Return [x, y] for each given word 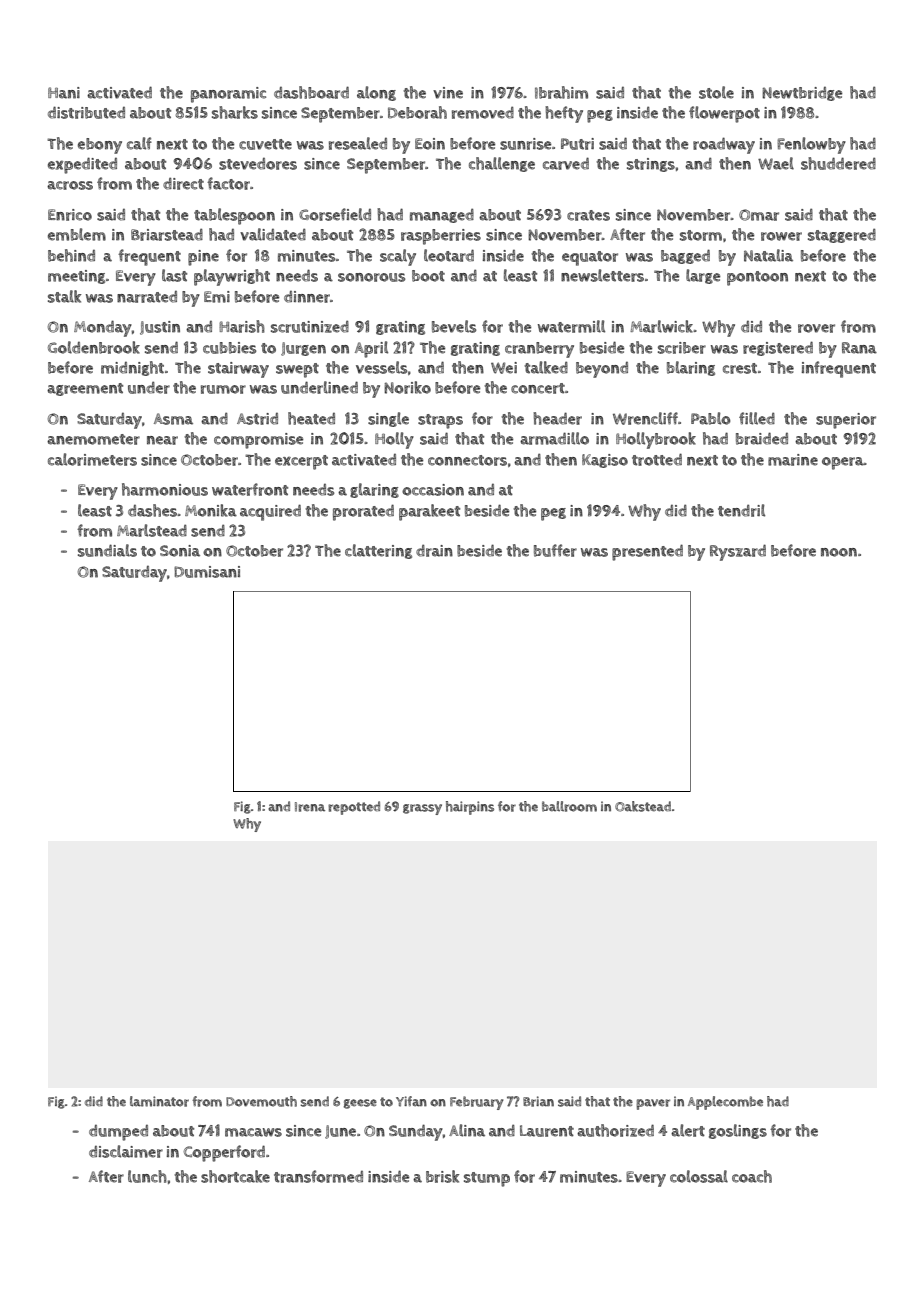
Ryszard [738, 552]
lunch [147, 1176]
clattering [378, 551]
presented [647, 552]
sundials [107, 550]
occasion [433, 490]
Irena [310, 807]
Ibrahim [561, 92]
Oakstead [643, 806]
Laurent [547, 1131]
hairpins [470, 808]
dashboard [311, 92]
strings [651, 165]
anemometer [93, 439]
